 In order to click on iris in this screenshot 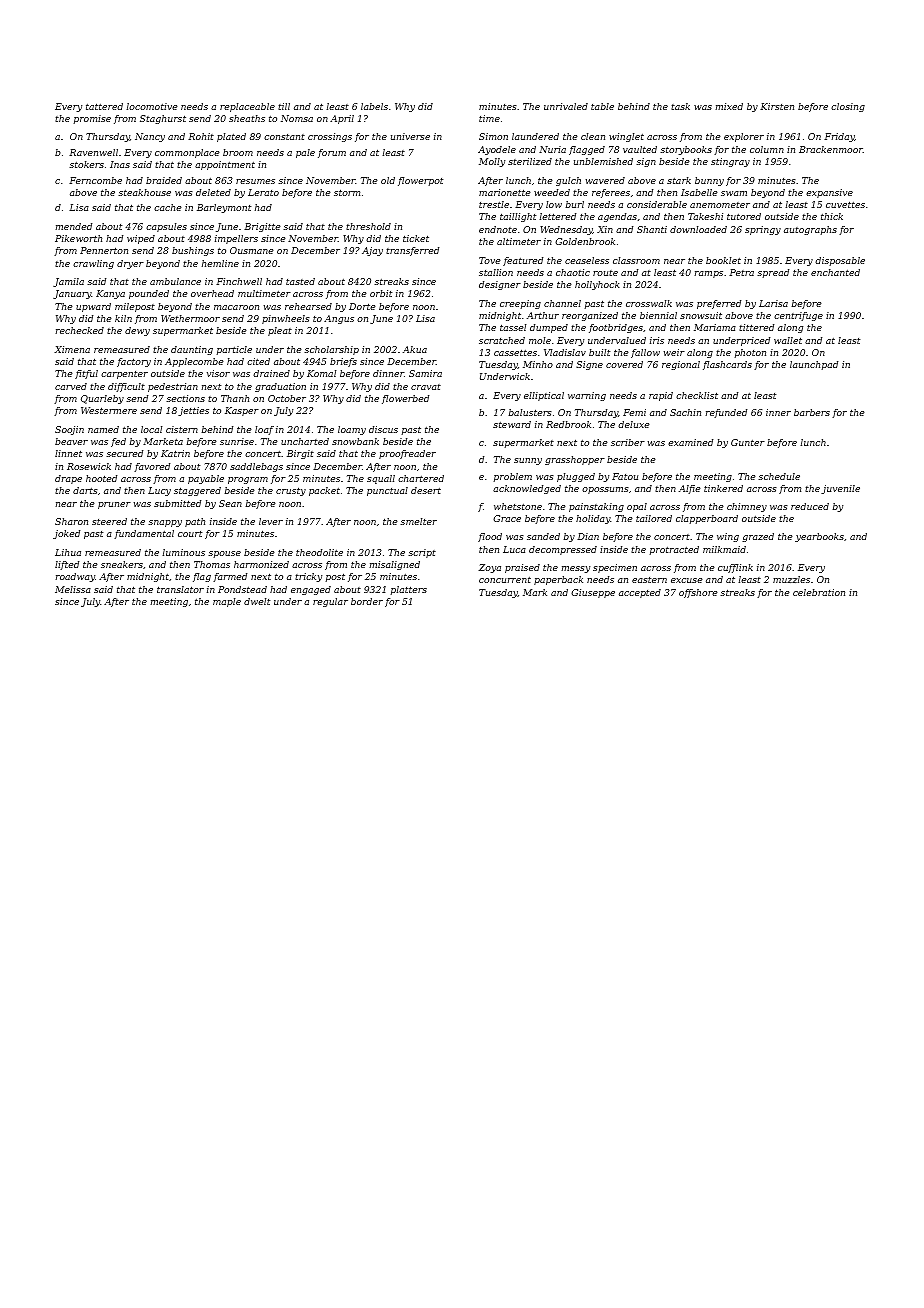, I will do `click(657, 340)`.
